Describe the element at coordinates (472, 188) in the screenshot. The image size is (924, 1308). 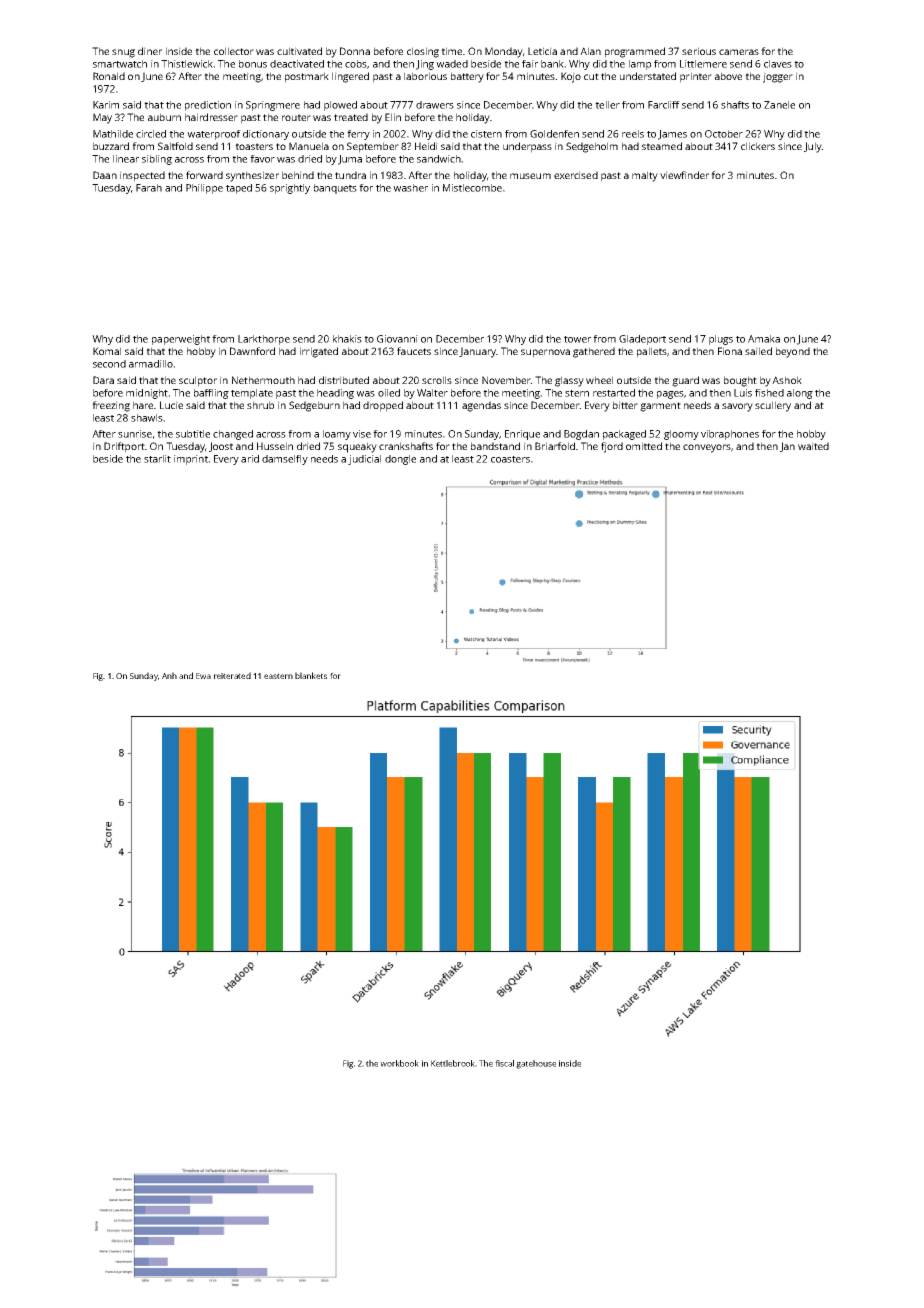
I see `Mistlecombe` at that location.
